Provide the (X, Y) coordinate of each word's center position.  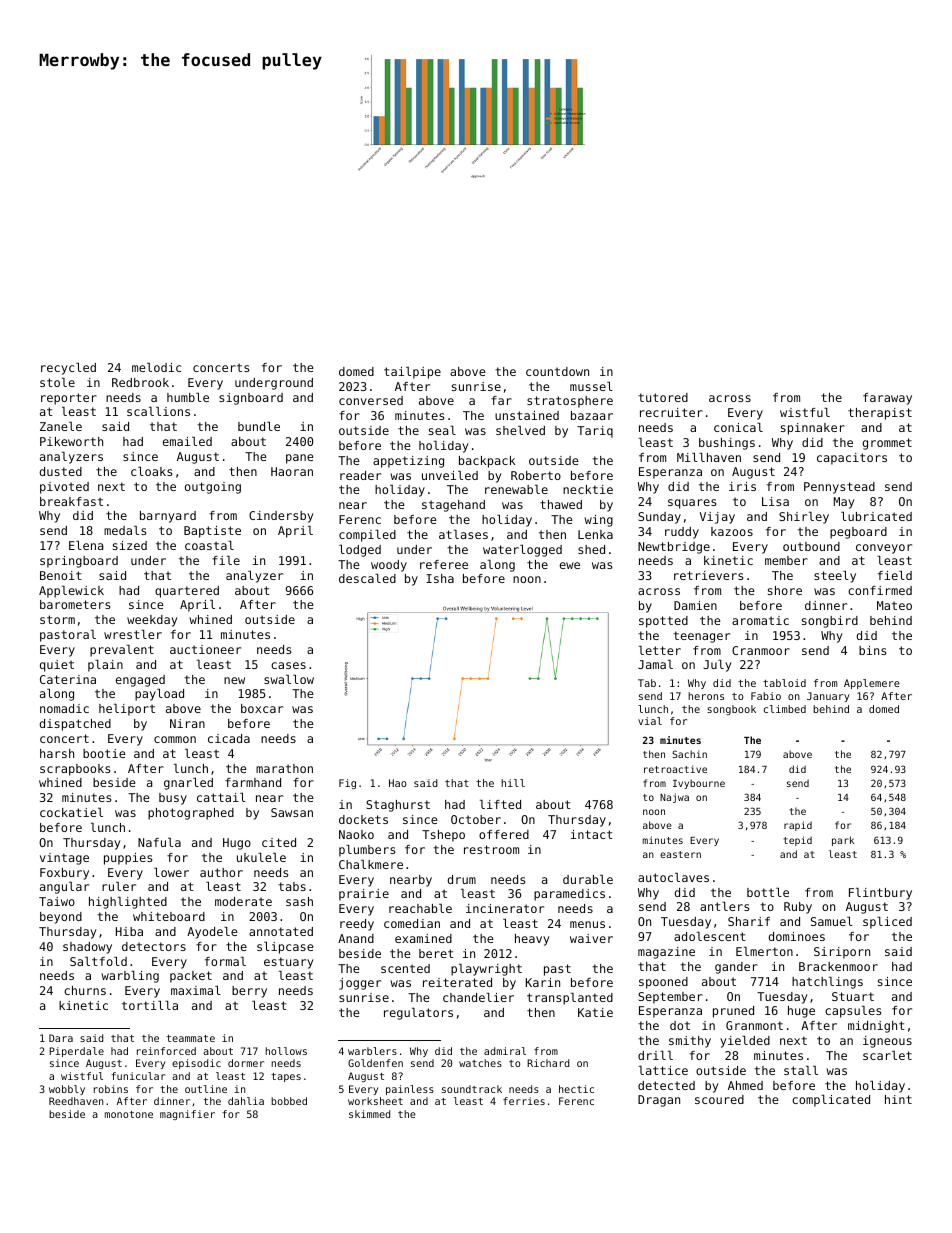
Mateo (894, 605)
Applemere (872, 684)
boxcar (262, 708)
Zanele (61, 426)
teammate (191, 1038)
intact (592, 834)
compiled (367, 536)
